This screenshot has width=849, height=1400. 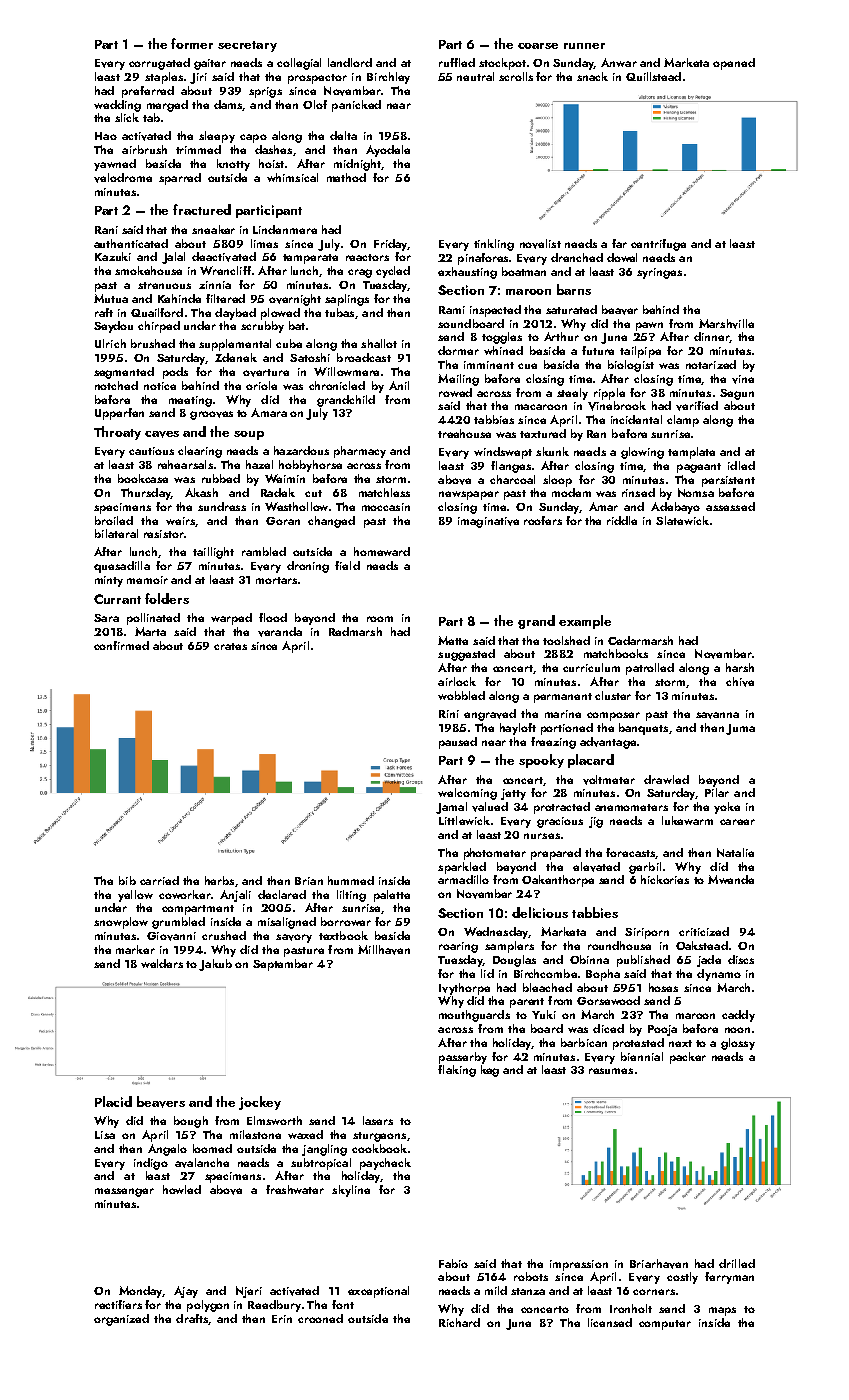 I want to click on glossy, so click(x=738, y=1044).
